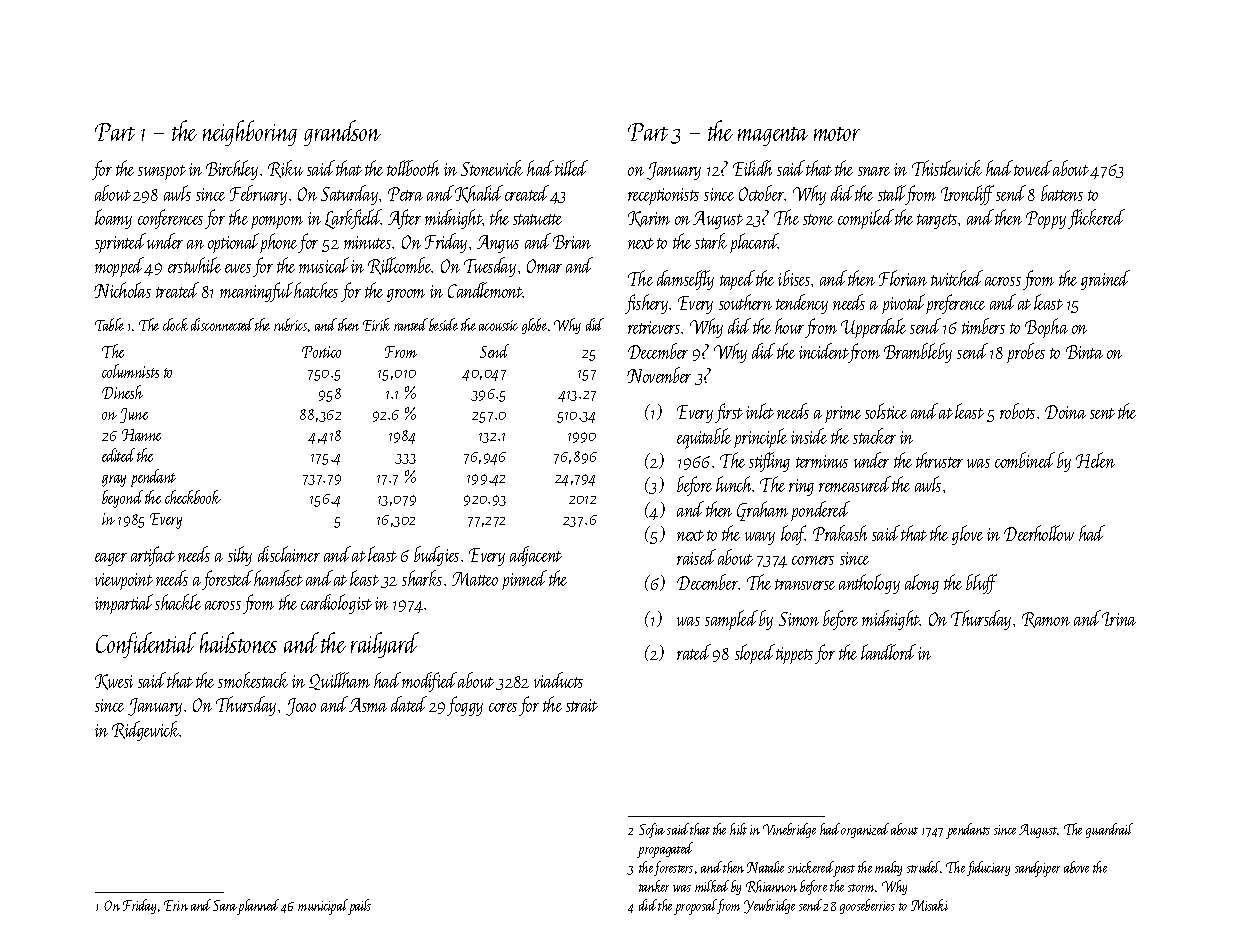 This screenshot has width=1233, height=952. Describe the element at coordinates (762, 511) in the screenshot. I see `Graham` at that location.
